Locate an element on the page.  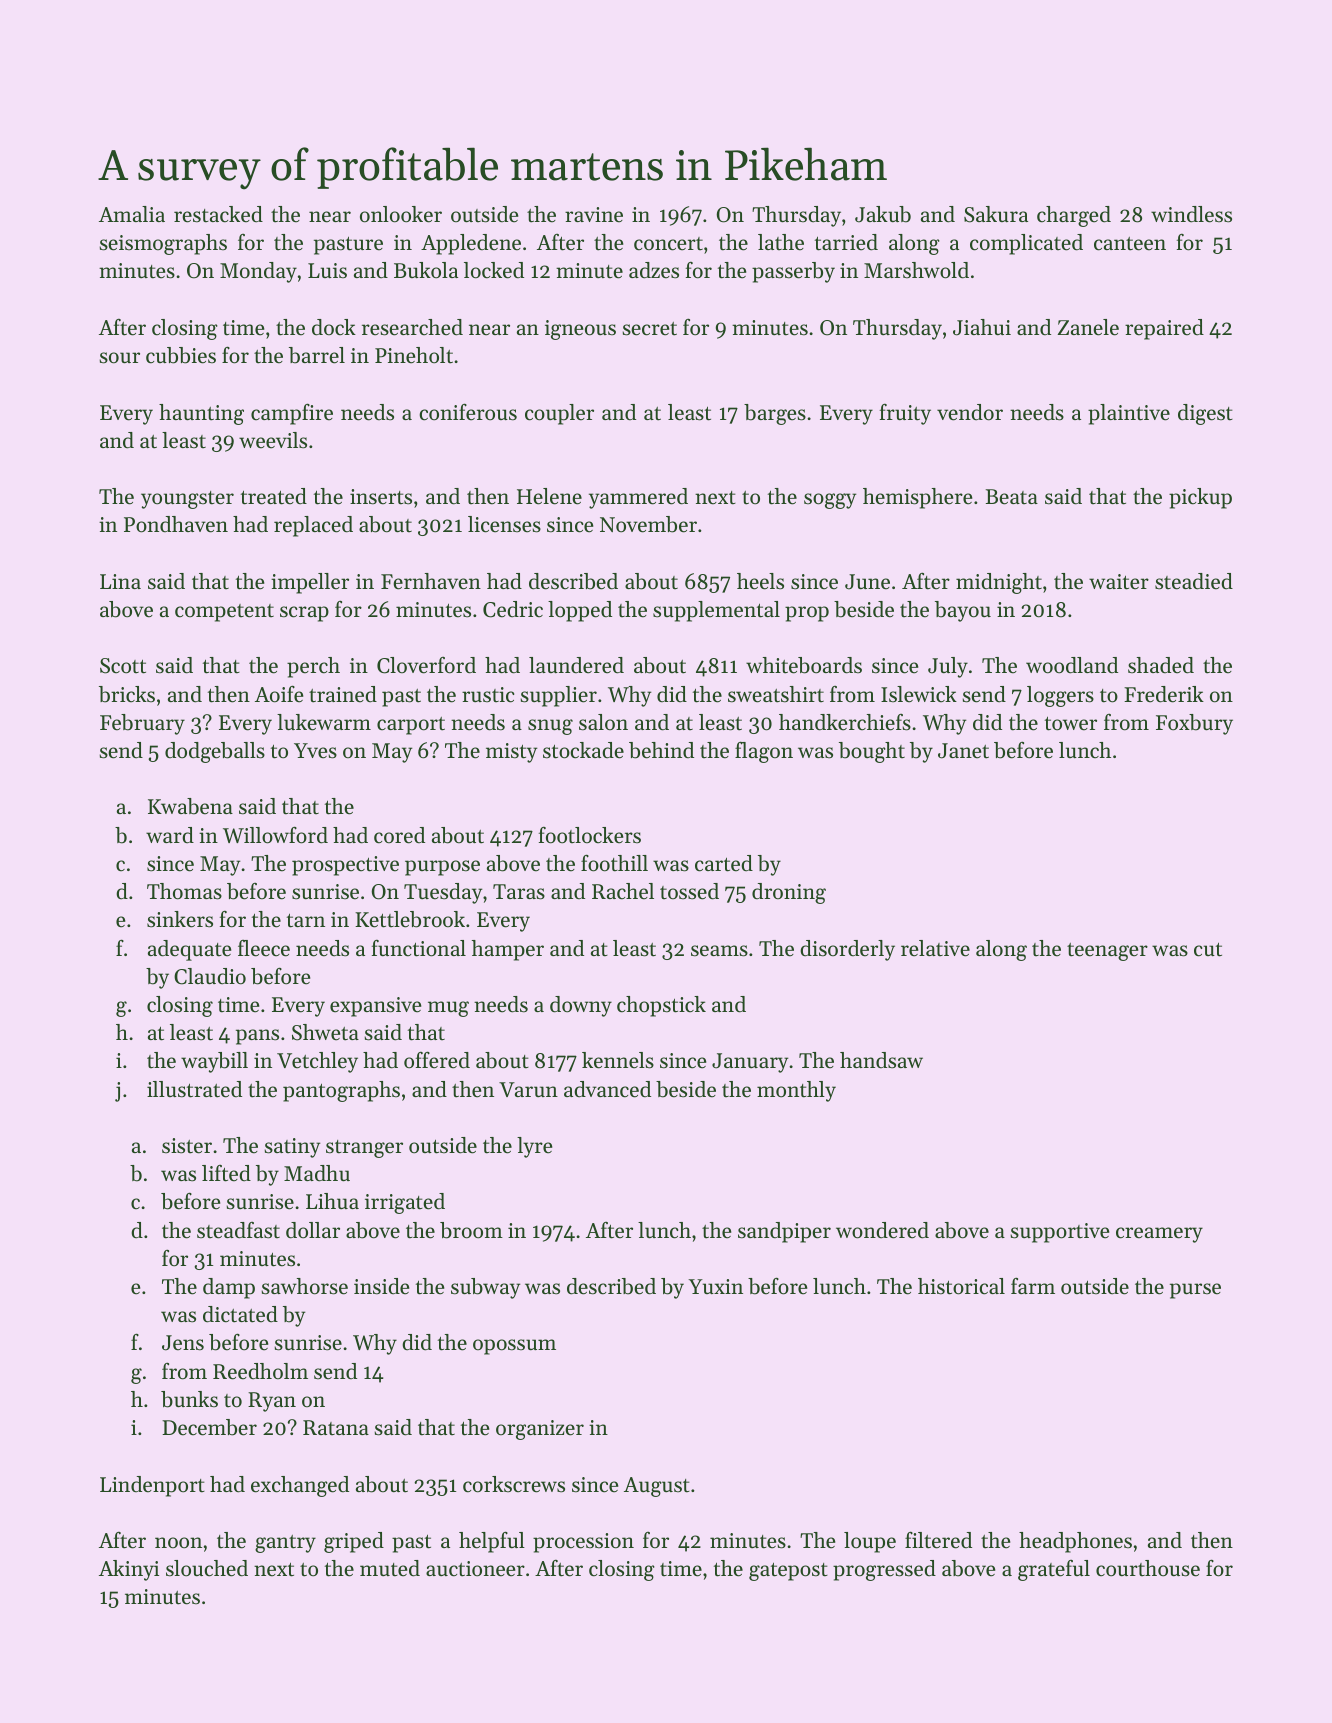
steadied is located at coordinates (1194, 581).
